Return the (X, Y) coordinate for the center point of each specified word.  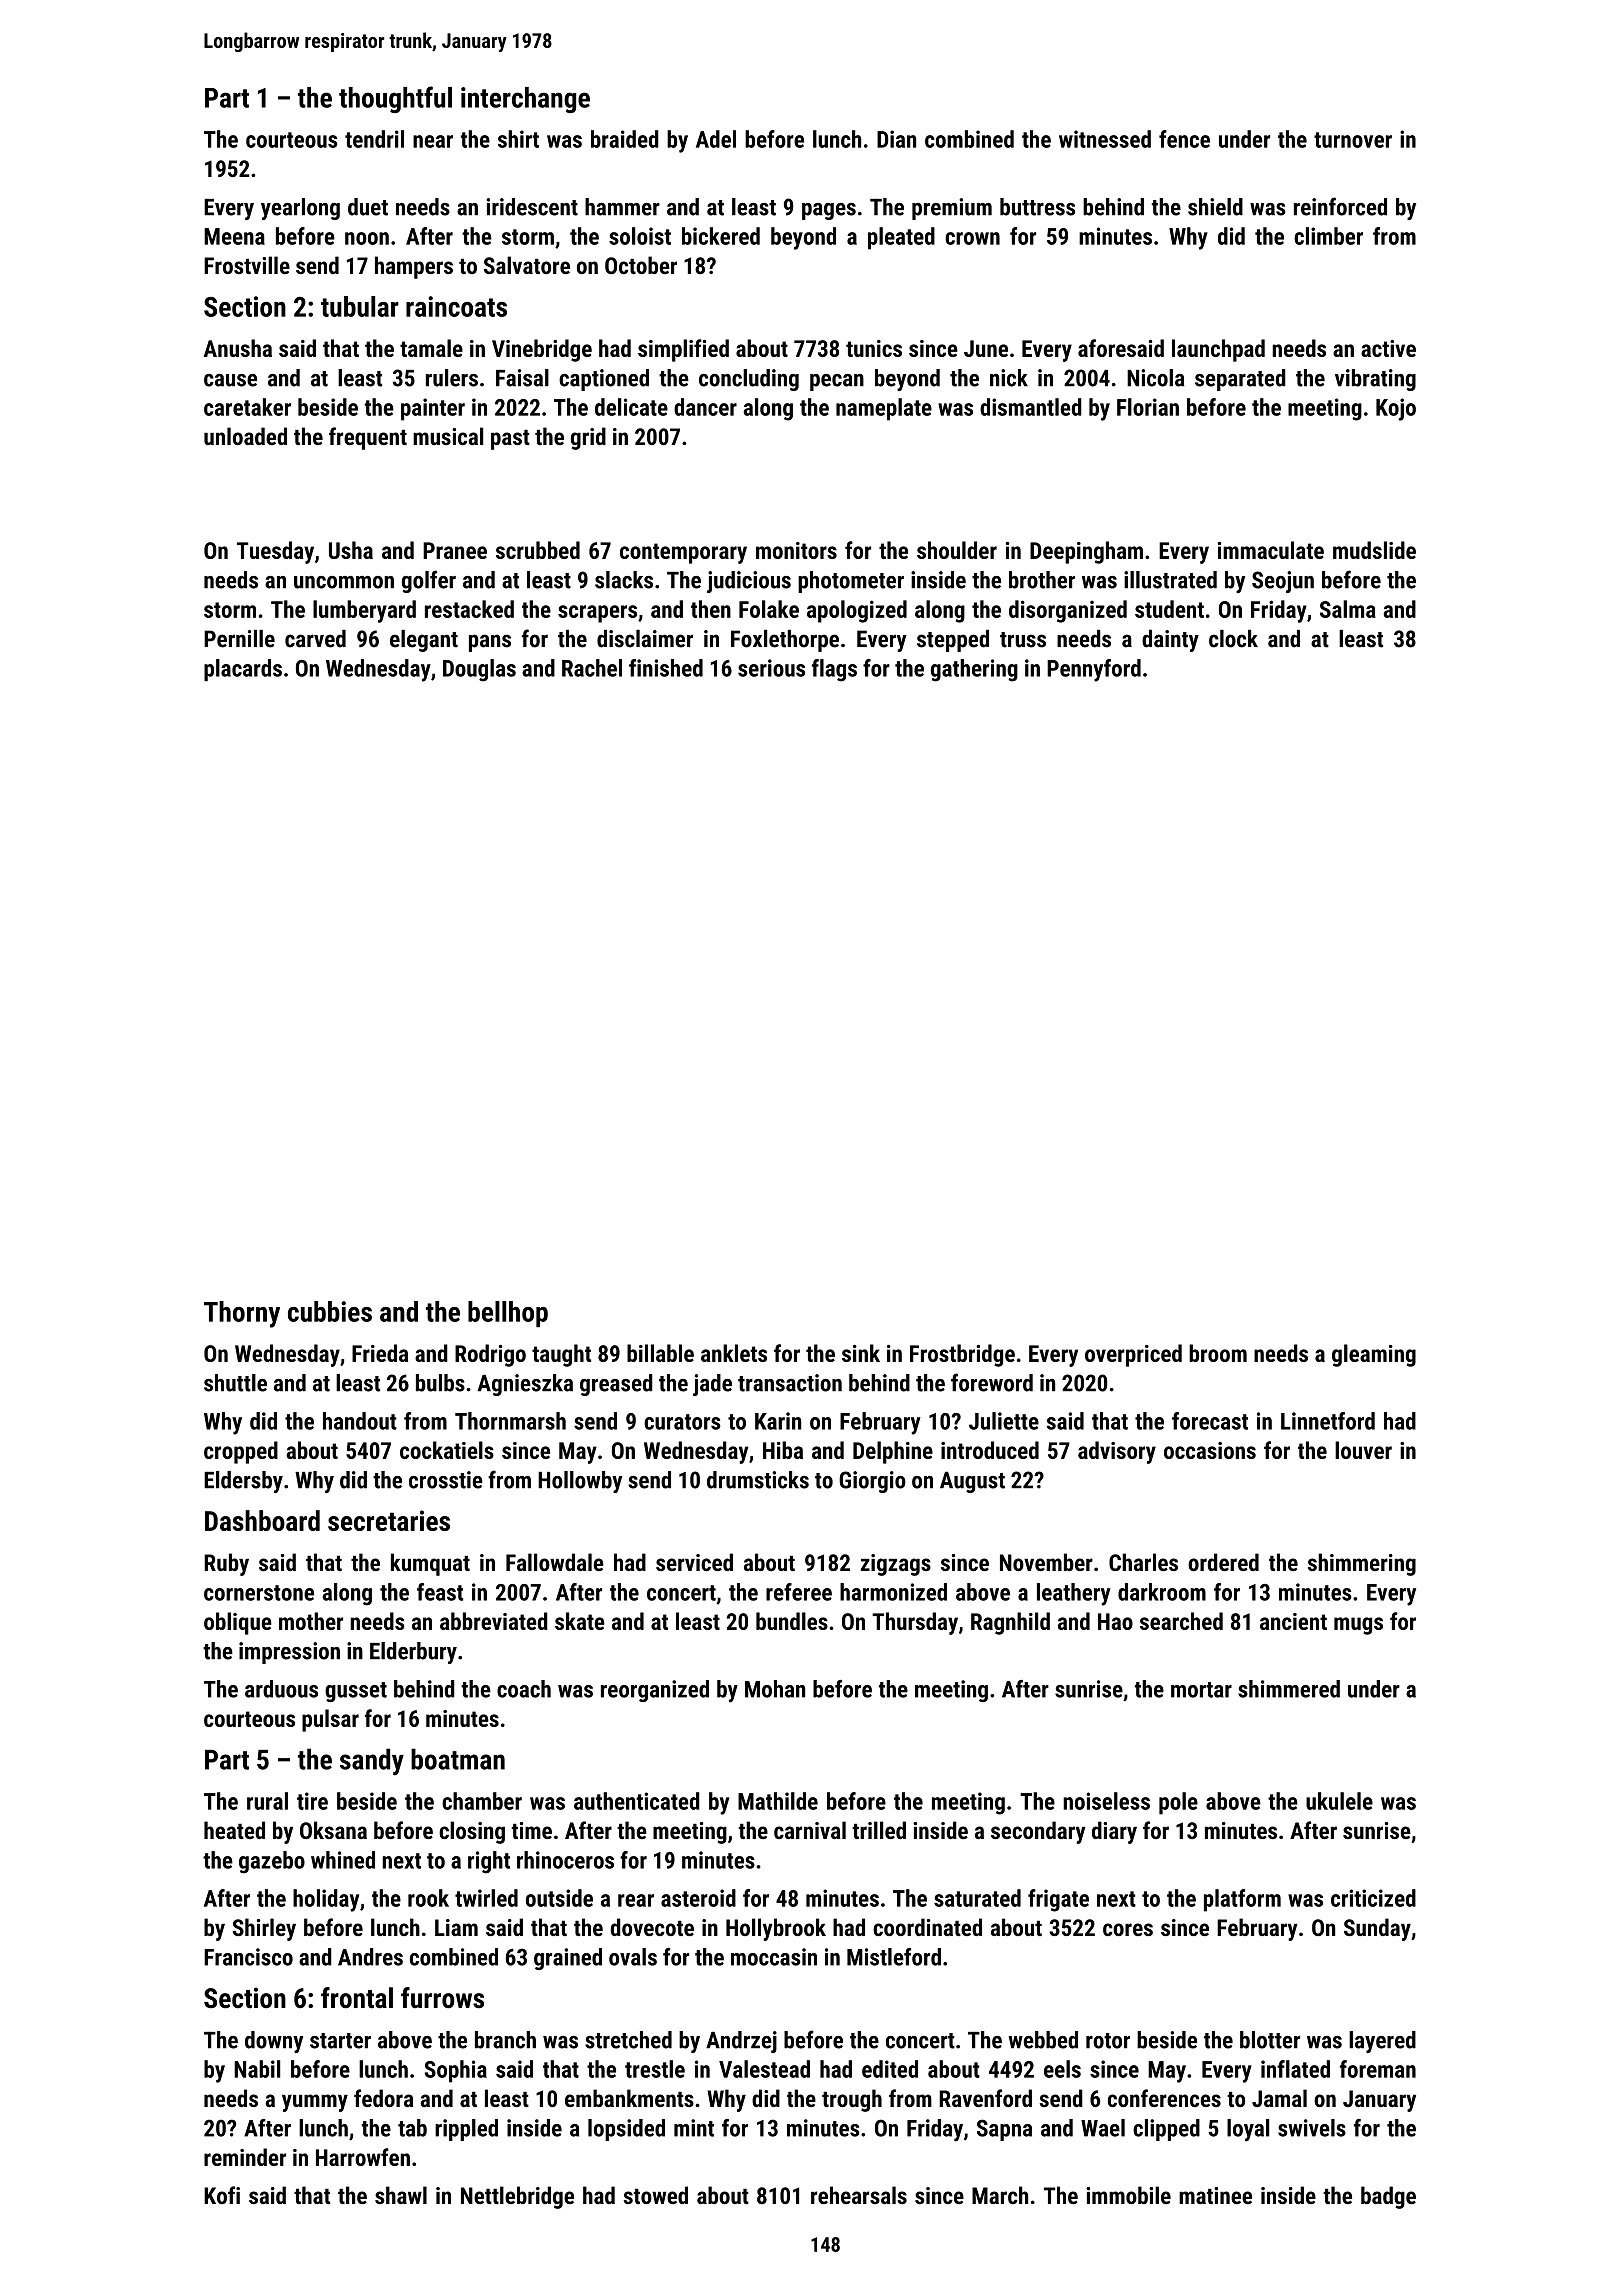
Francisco (248, 1957)
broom (1218, 1353)
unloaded (245, 436)
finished (666, 668)
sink (861, 1353)
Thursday (915, 1623)
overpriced (1133, 1355)
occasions (1210, 1450)
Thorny (242, 1314)
